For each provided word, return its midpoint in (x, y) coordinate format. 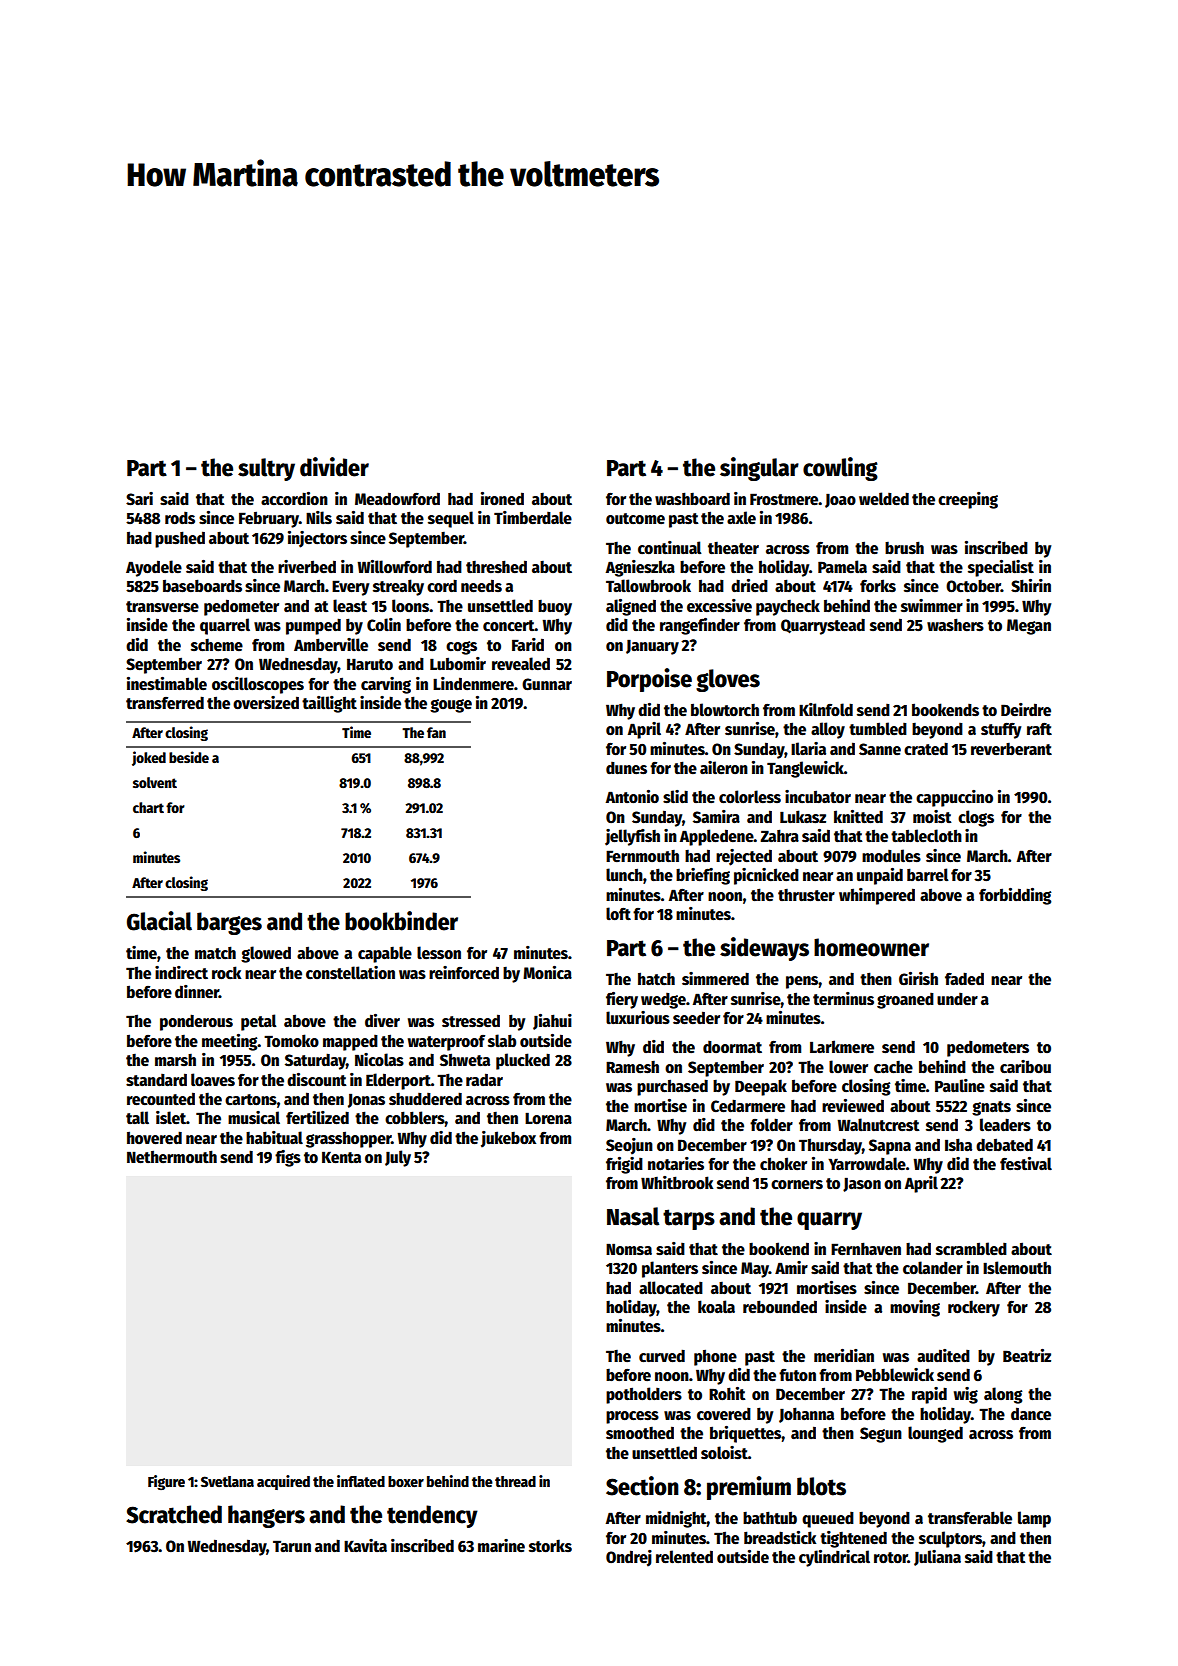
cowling (840, 469)
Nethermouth (172, 1157)
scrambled (971, 1249)
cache (893, 1067)
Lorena (548, 1118)
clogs (976, 818)
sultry (266, 469)
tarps (689, 1219)
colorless (750, 797)
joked (149, 758)
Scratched (174, 1514)
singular (759, 469)
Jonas (366, 1100)
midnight (676, 1519)
